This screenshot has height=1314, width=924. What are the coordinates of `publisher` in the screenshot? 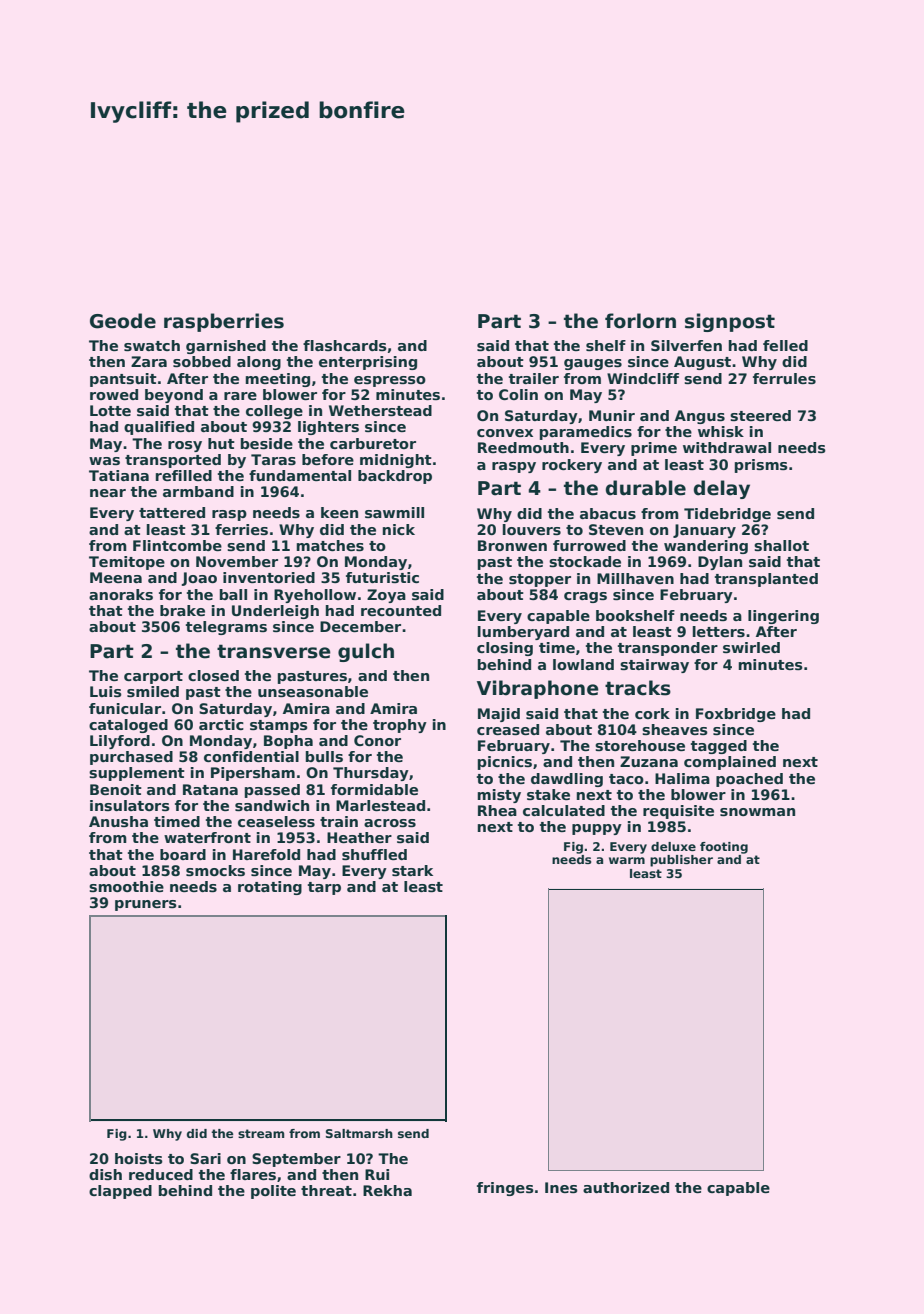 It's located at (681, 861).
